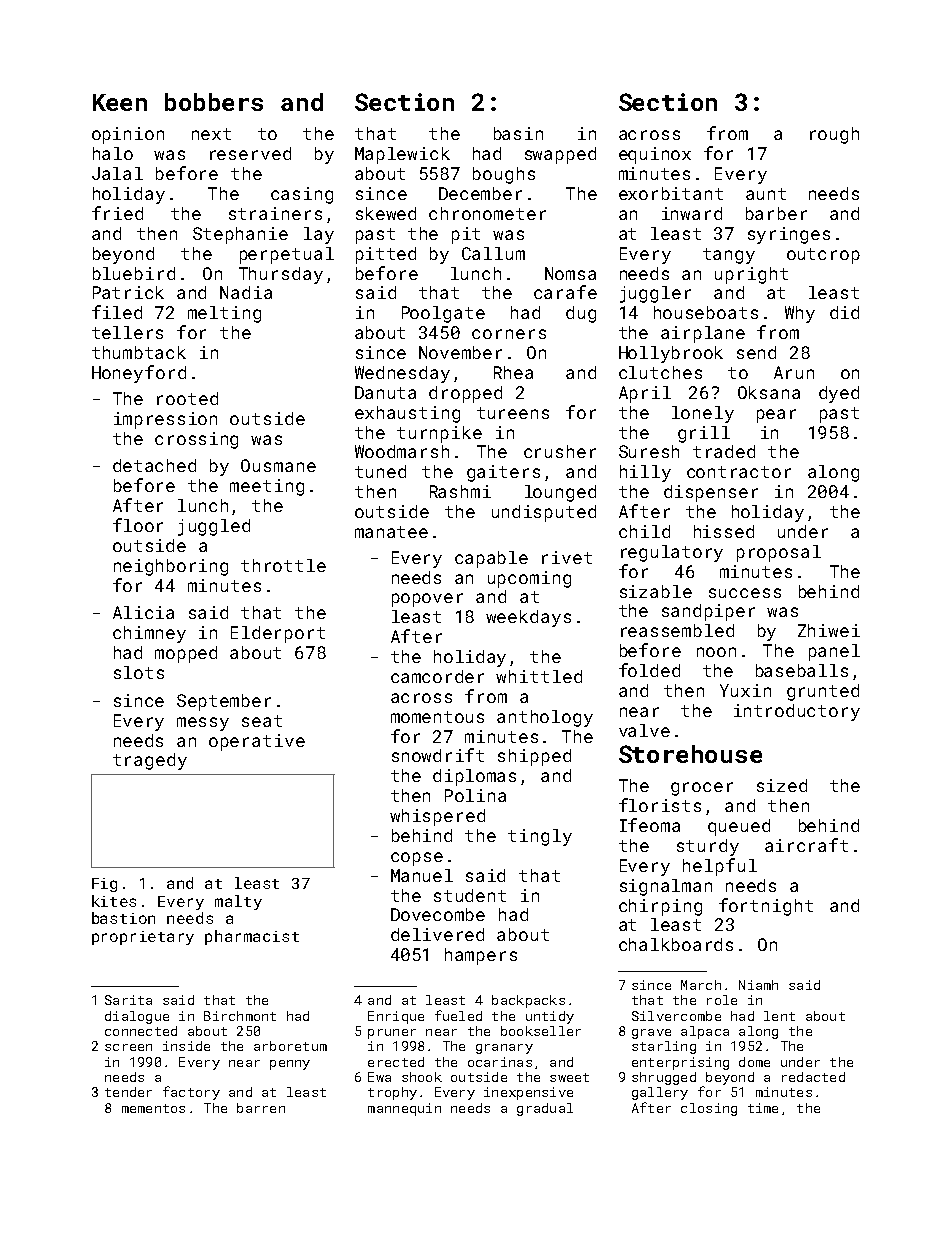 Image resolution: width=952 pixels, height=1233 pixels. What do you see at coordinates (104, 885) in the screenshot?
I see `Fig` at bounding box center [104, 885].
